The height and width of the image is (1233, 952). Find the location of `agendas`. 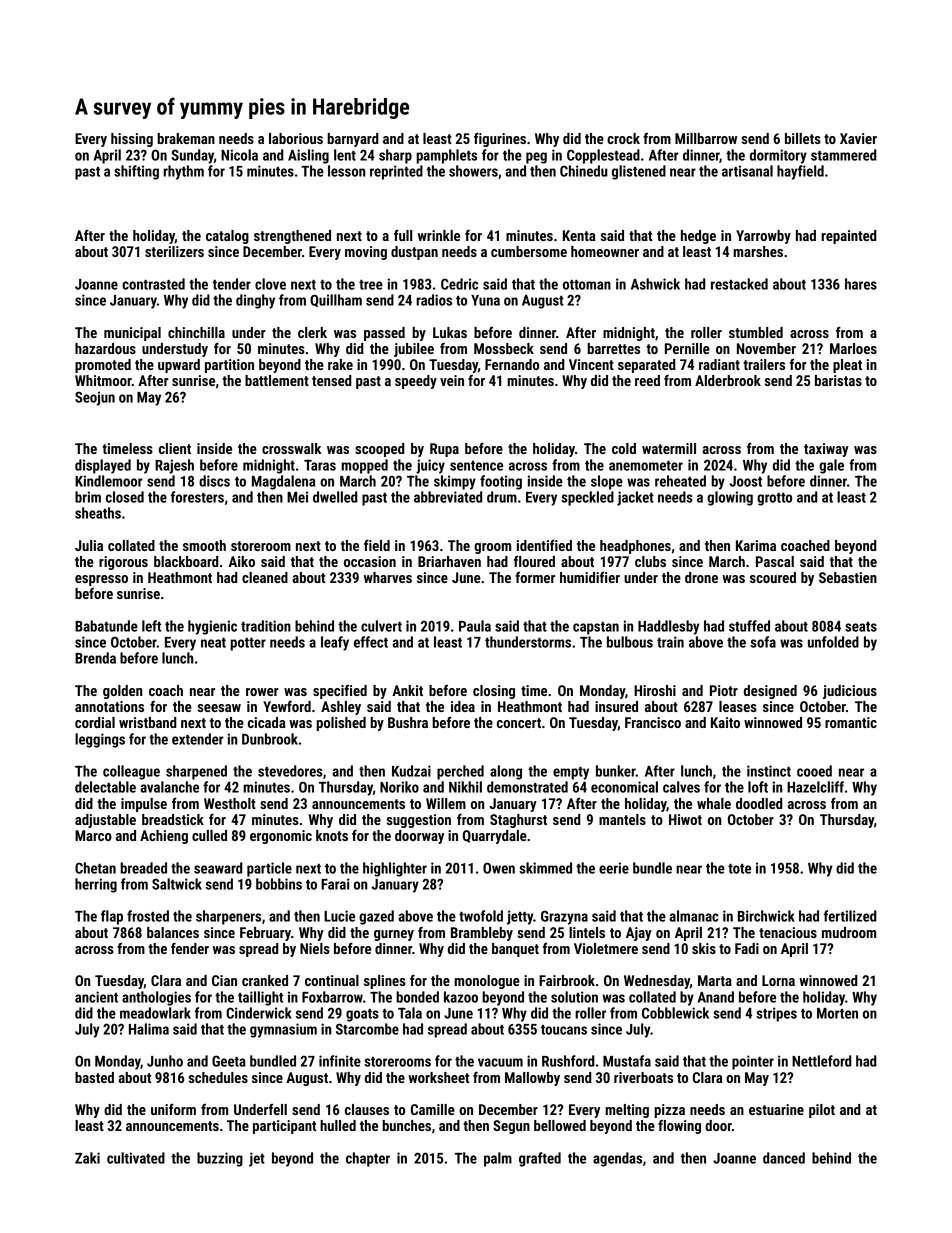

agendas is located at coordinates (617, 1159).
